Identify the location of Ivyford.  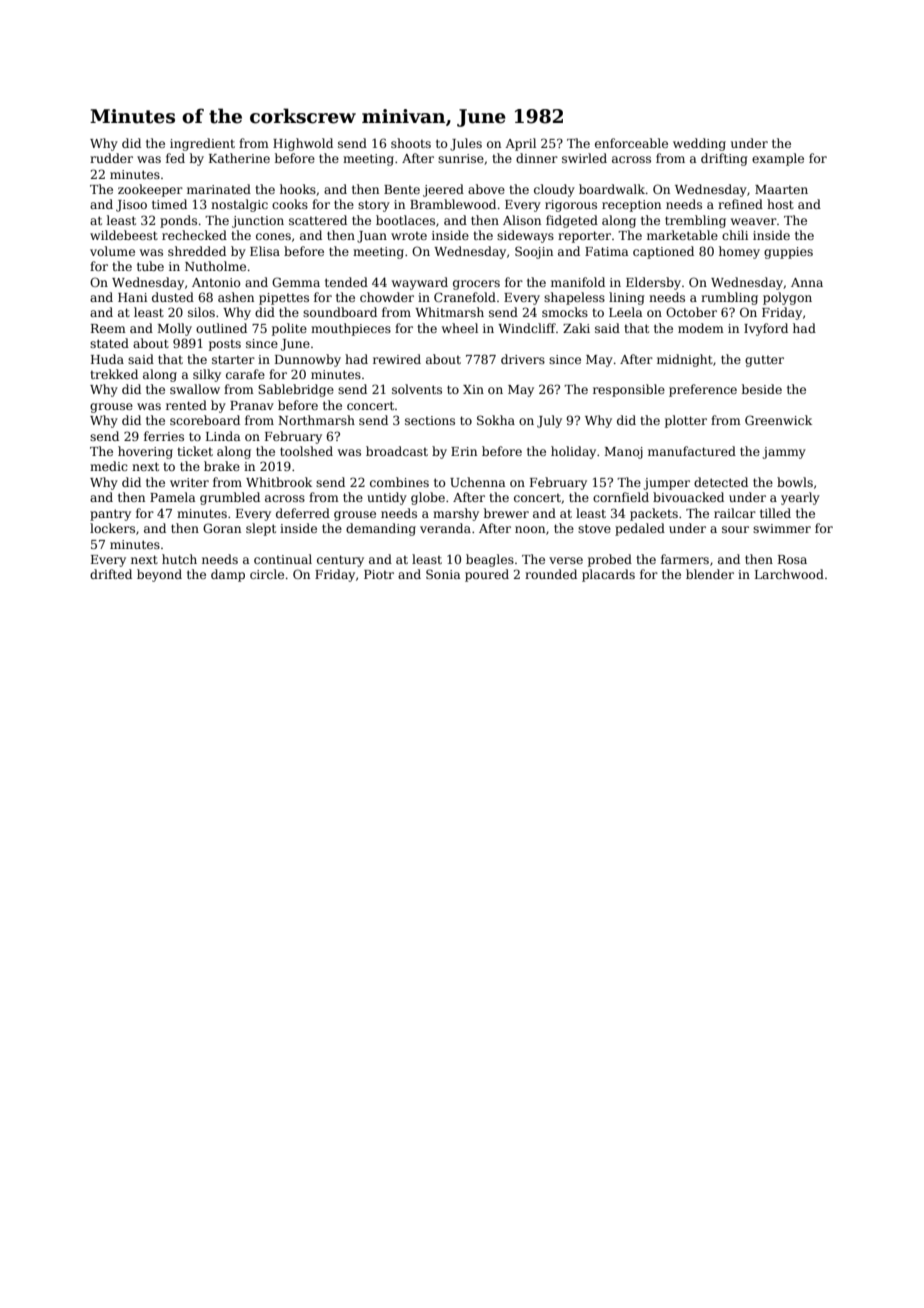
(766, 329).
